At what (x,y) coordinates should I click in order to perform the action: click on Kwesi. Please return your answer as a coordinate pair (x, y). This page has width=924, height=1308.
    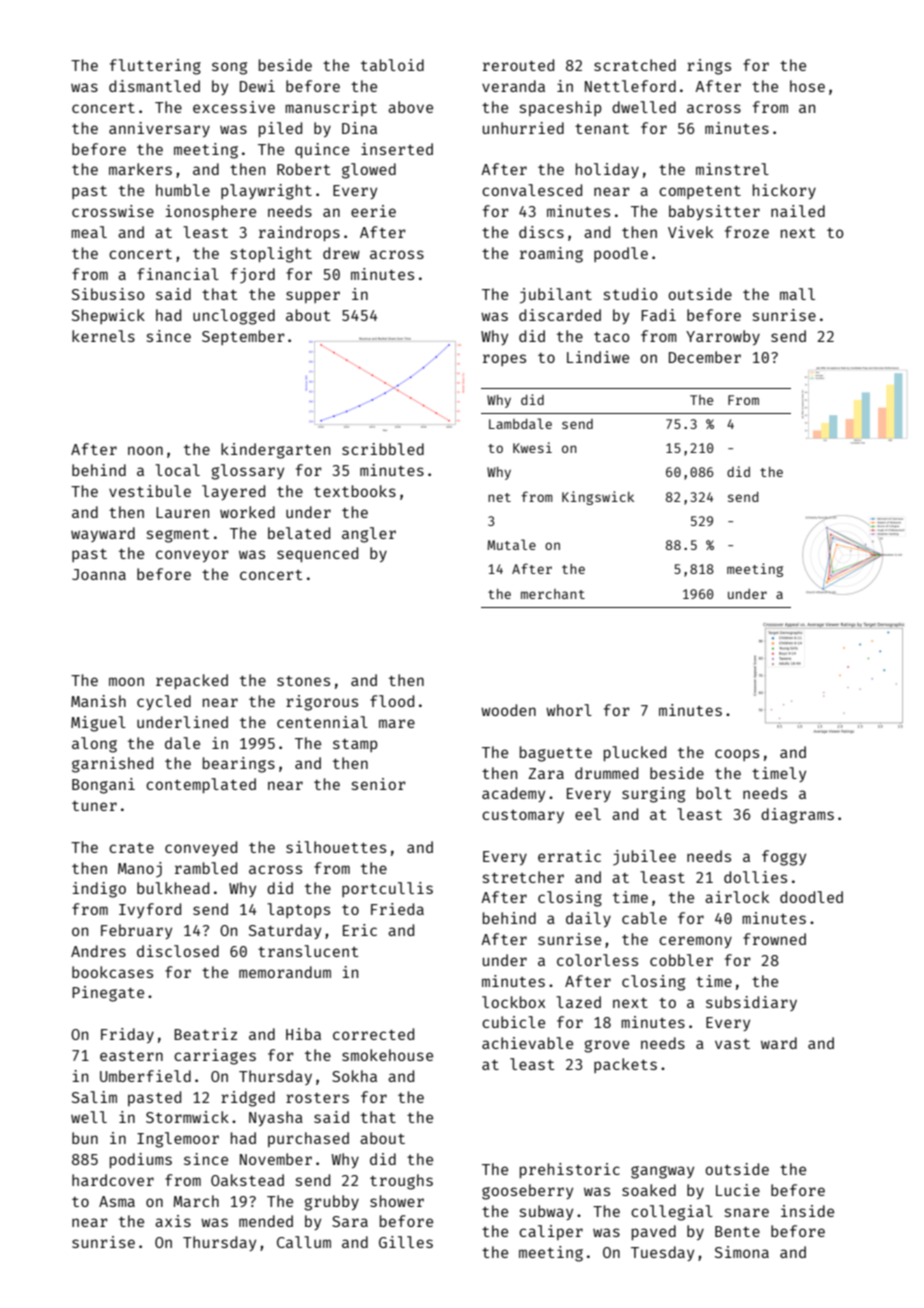
    Looking at the image, I should click on (532, 447).
